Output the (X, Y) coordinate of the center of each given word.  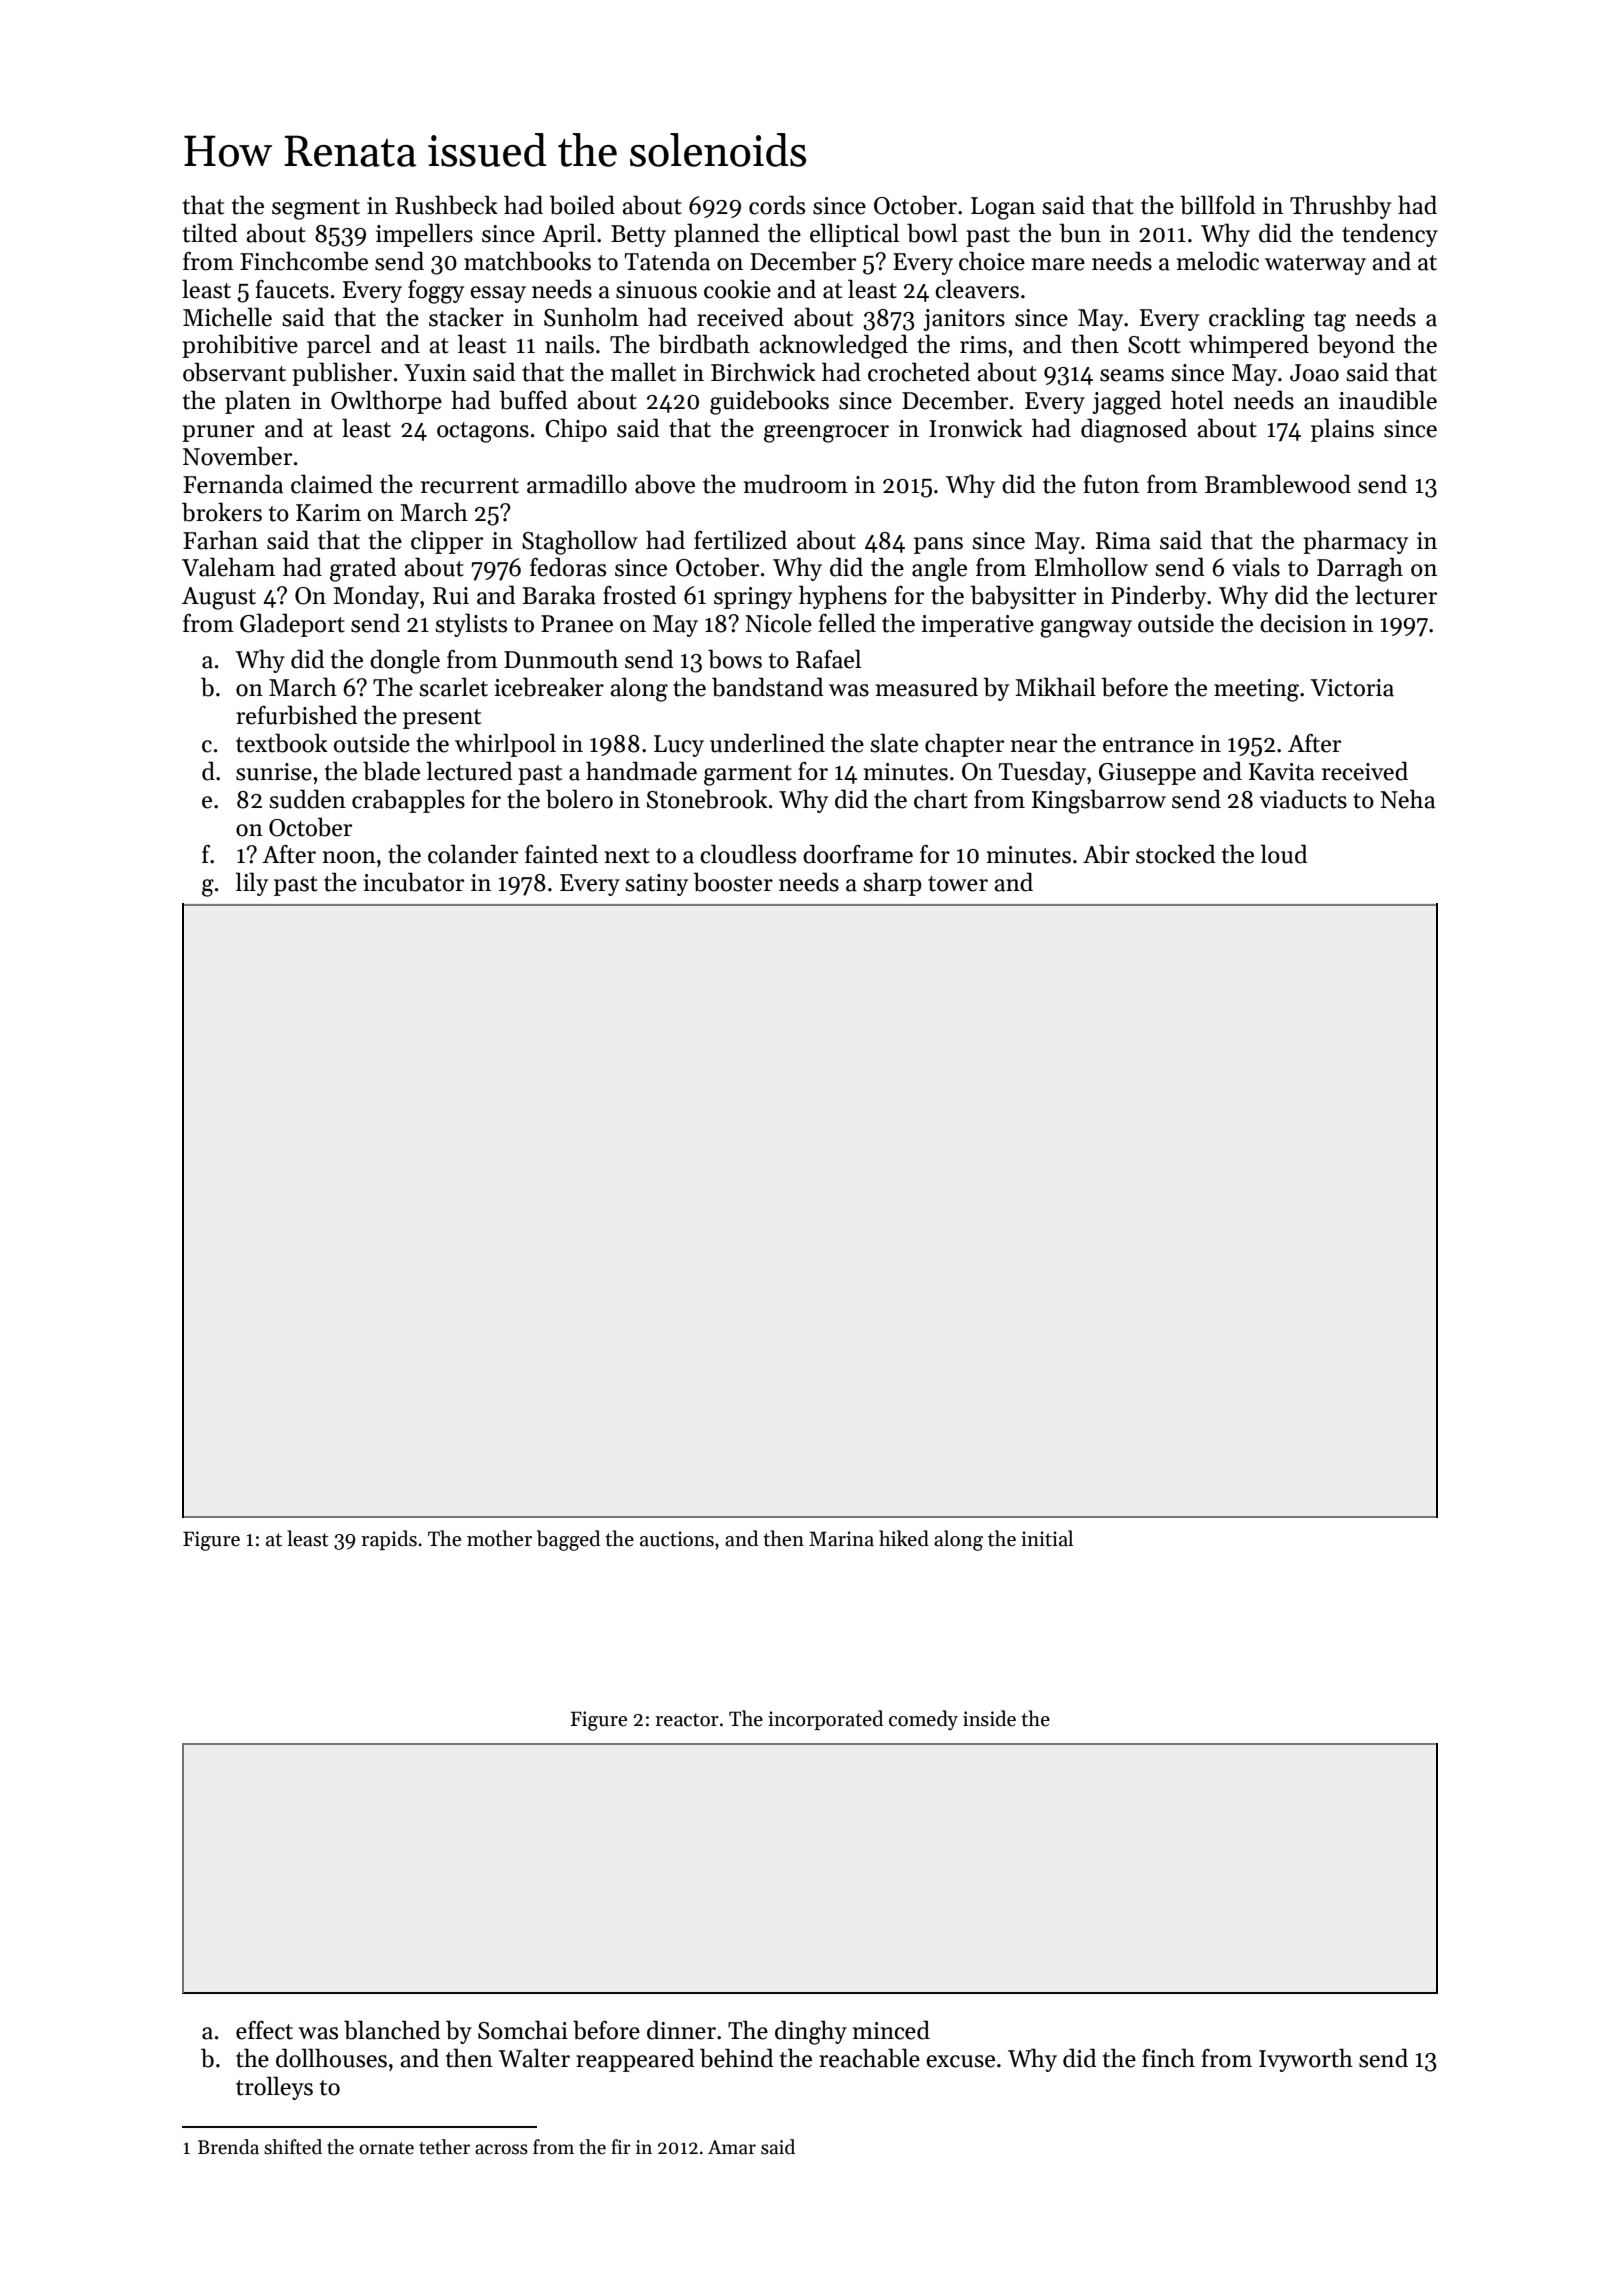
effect (264, 2030)
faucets (292, 289)
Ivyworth (1306, 2060)
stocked (1176, 854)
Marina (841, 1539)
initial (1047, 1538)
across (501, 2149)
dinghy (811, 2032)
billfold (1218, 205)
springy (753, 598)
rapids (389, 1540)
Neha (1407, 799)
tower (958, 884)
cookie (737, 289)
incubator (414, 882)
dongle (405, 661)
